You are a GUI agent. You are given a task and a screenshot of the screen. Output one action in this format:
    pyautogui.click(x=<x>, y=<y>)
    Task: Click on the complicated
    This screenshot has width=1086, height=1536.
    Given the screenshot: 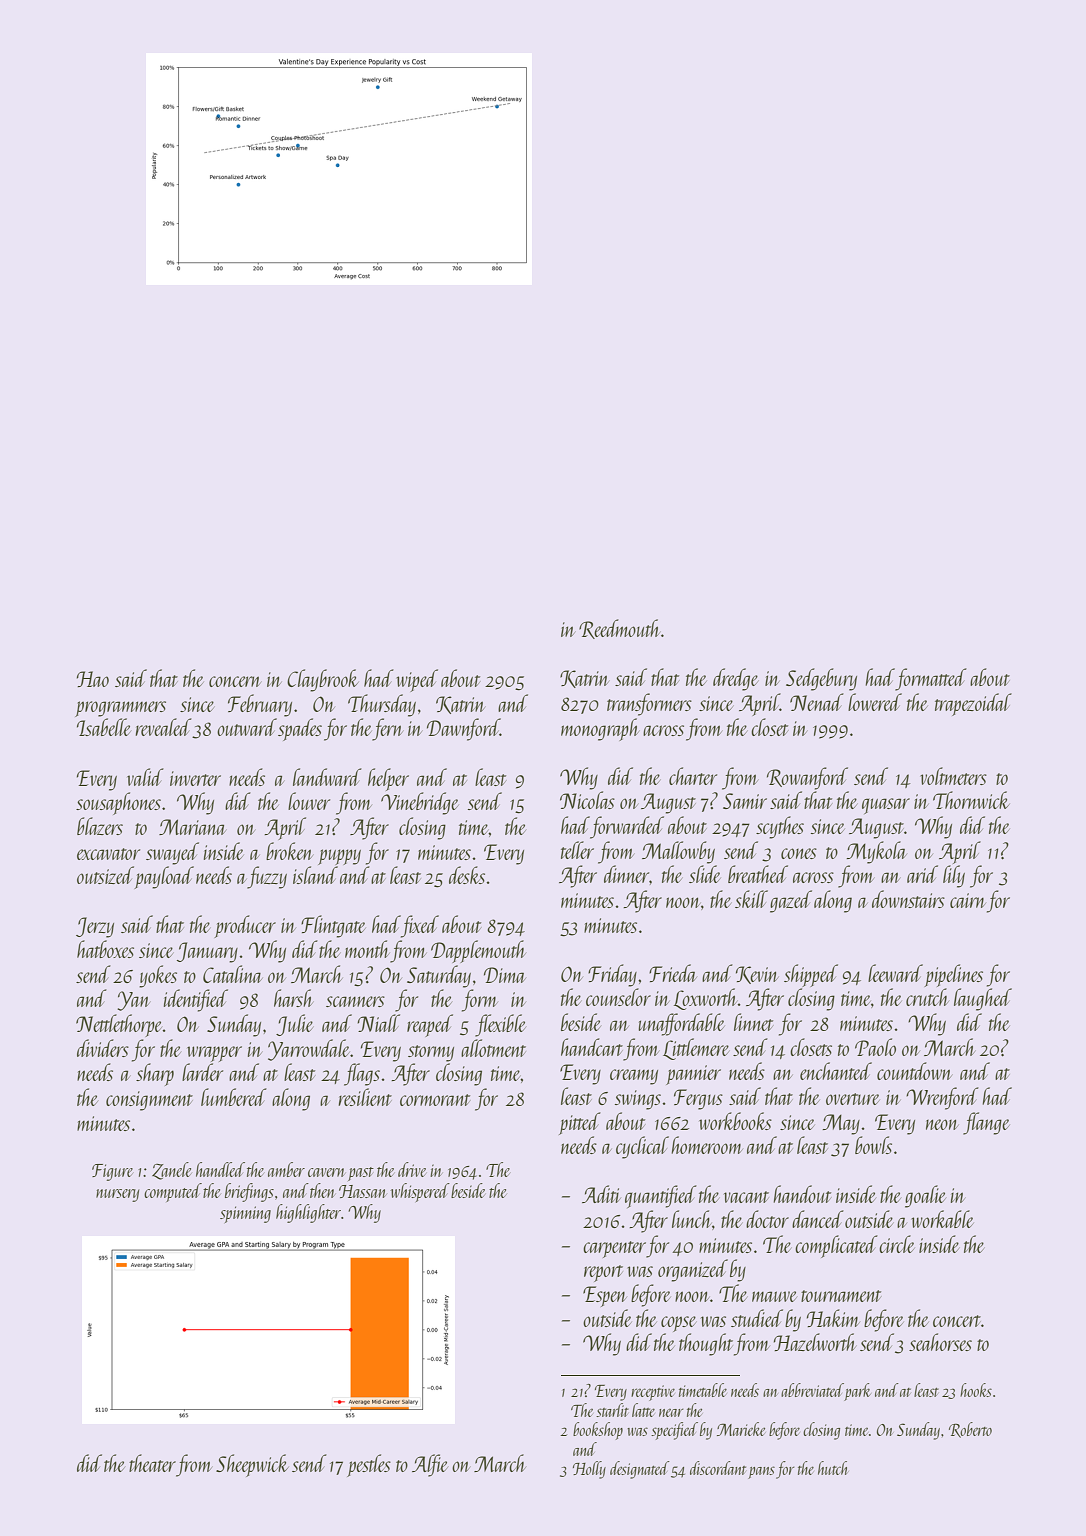 What is the action you would take?
    pyautogui.click(x=836, y=1246)
